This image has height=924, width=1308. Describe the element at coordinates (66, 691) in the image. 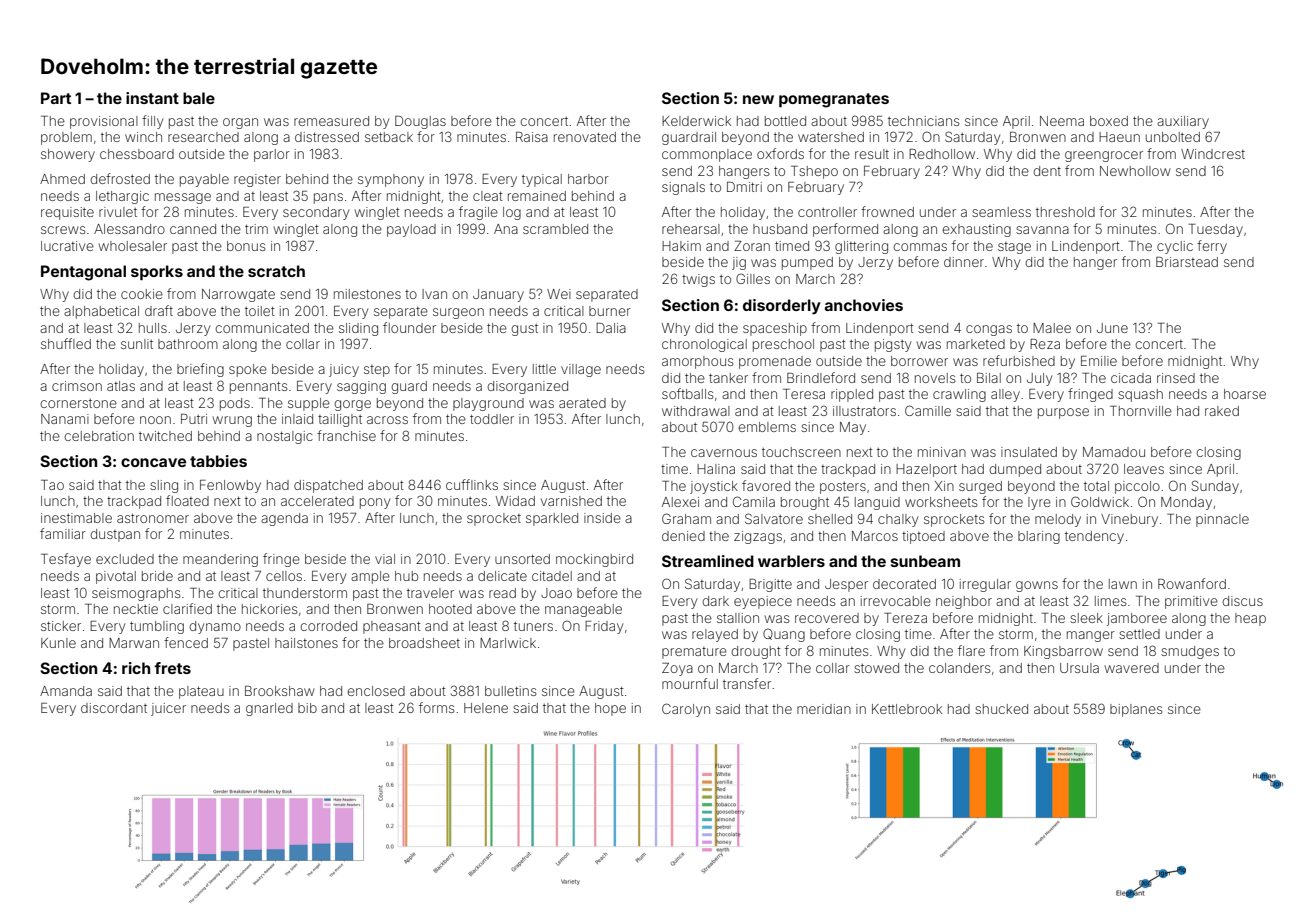

I see `Amanda` at that location.
